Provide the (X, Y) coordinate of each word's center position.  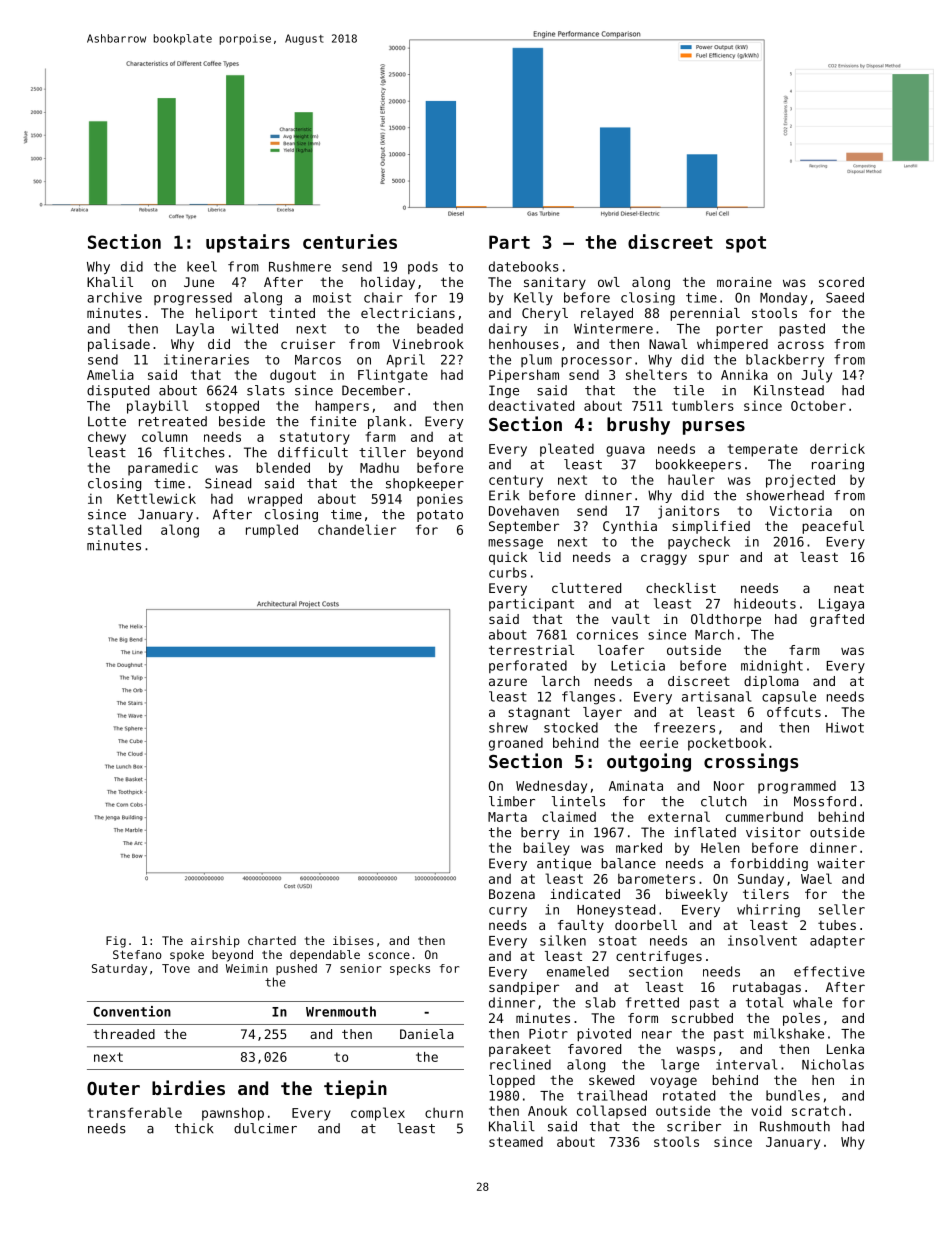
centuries (350, 241)
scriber (694, 1126)
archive (114, 297)
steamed (516, 1142)
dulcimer (265, 1128)
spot (746, 244)
